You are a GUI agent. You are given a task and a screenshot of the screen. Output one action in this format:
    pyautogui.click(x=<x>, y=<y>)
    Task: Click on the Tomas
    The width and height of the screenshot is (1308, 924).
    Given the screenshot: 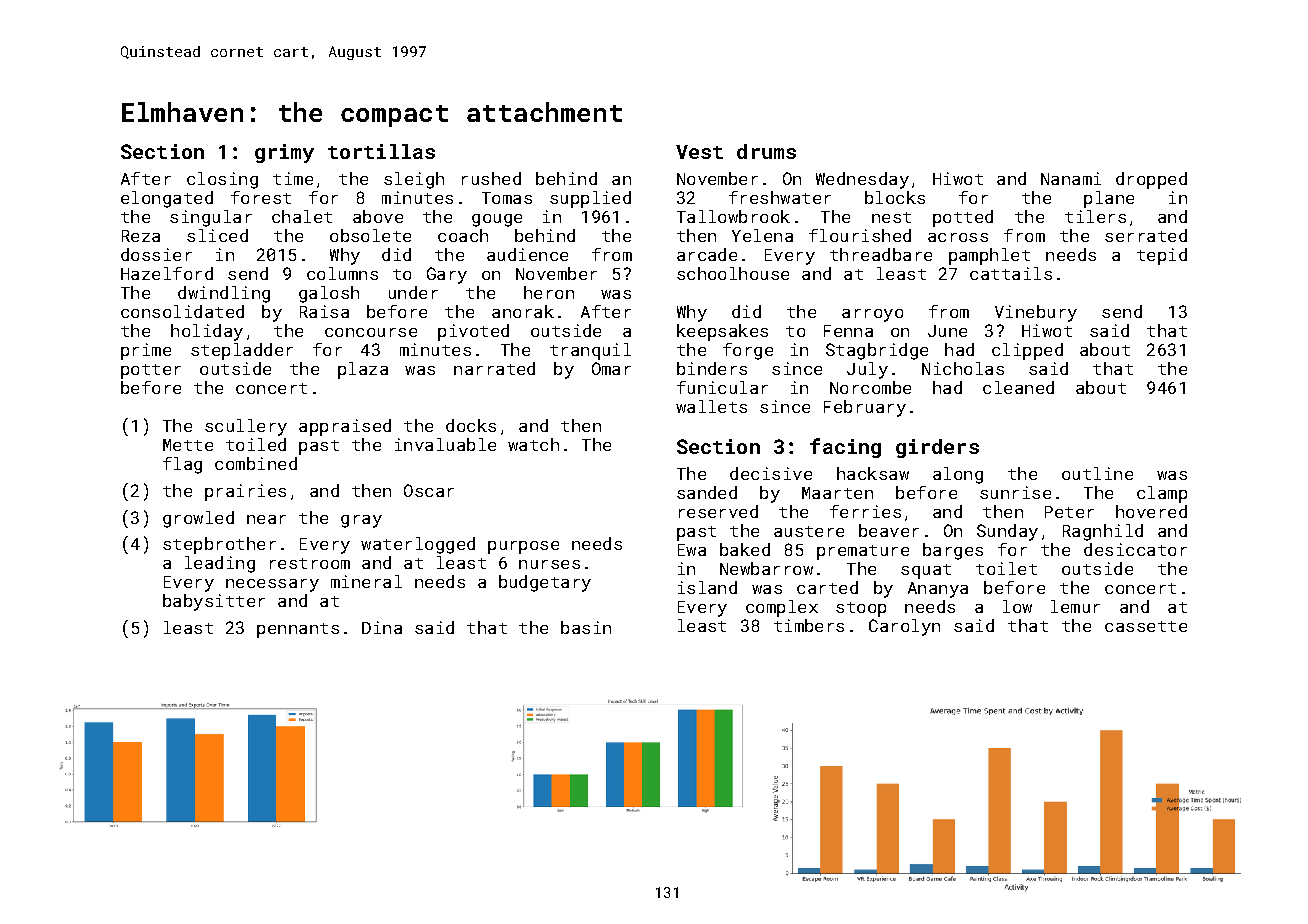 What is the action you would take?
    pyautogui.click(x=507, y=198)
